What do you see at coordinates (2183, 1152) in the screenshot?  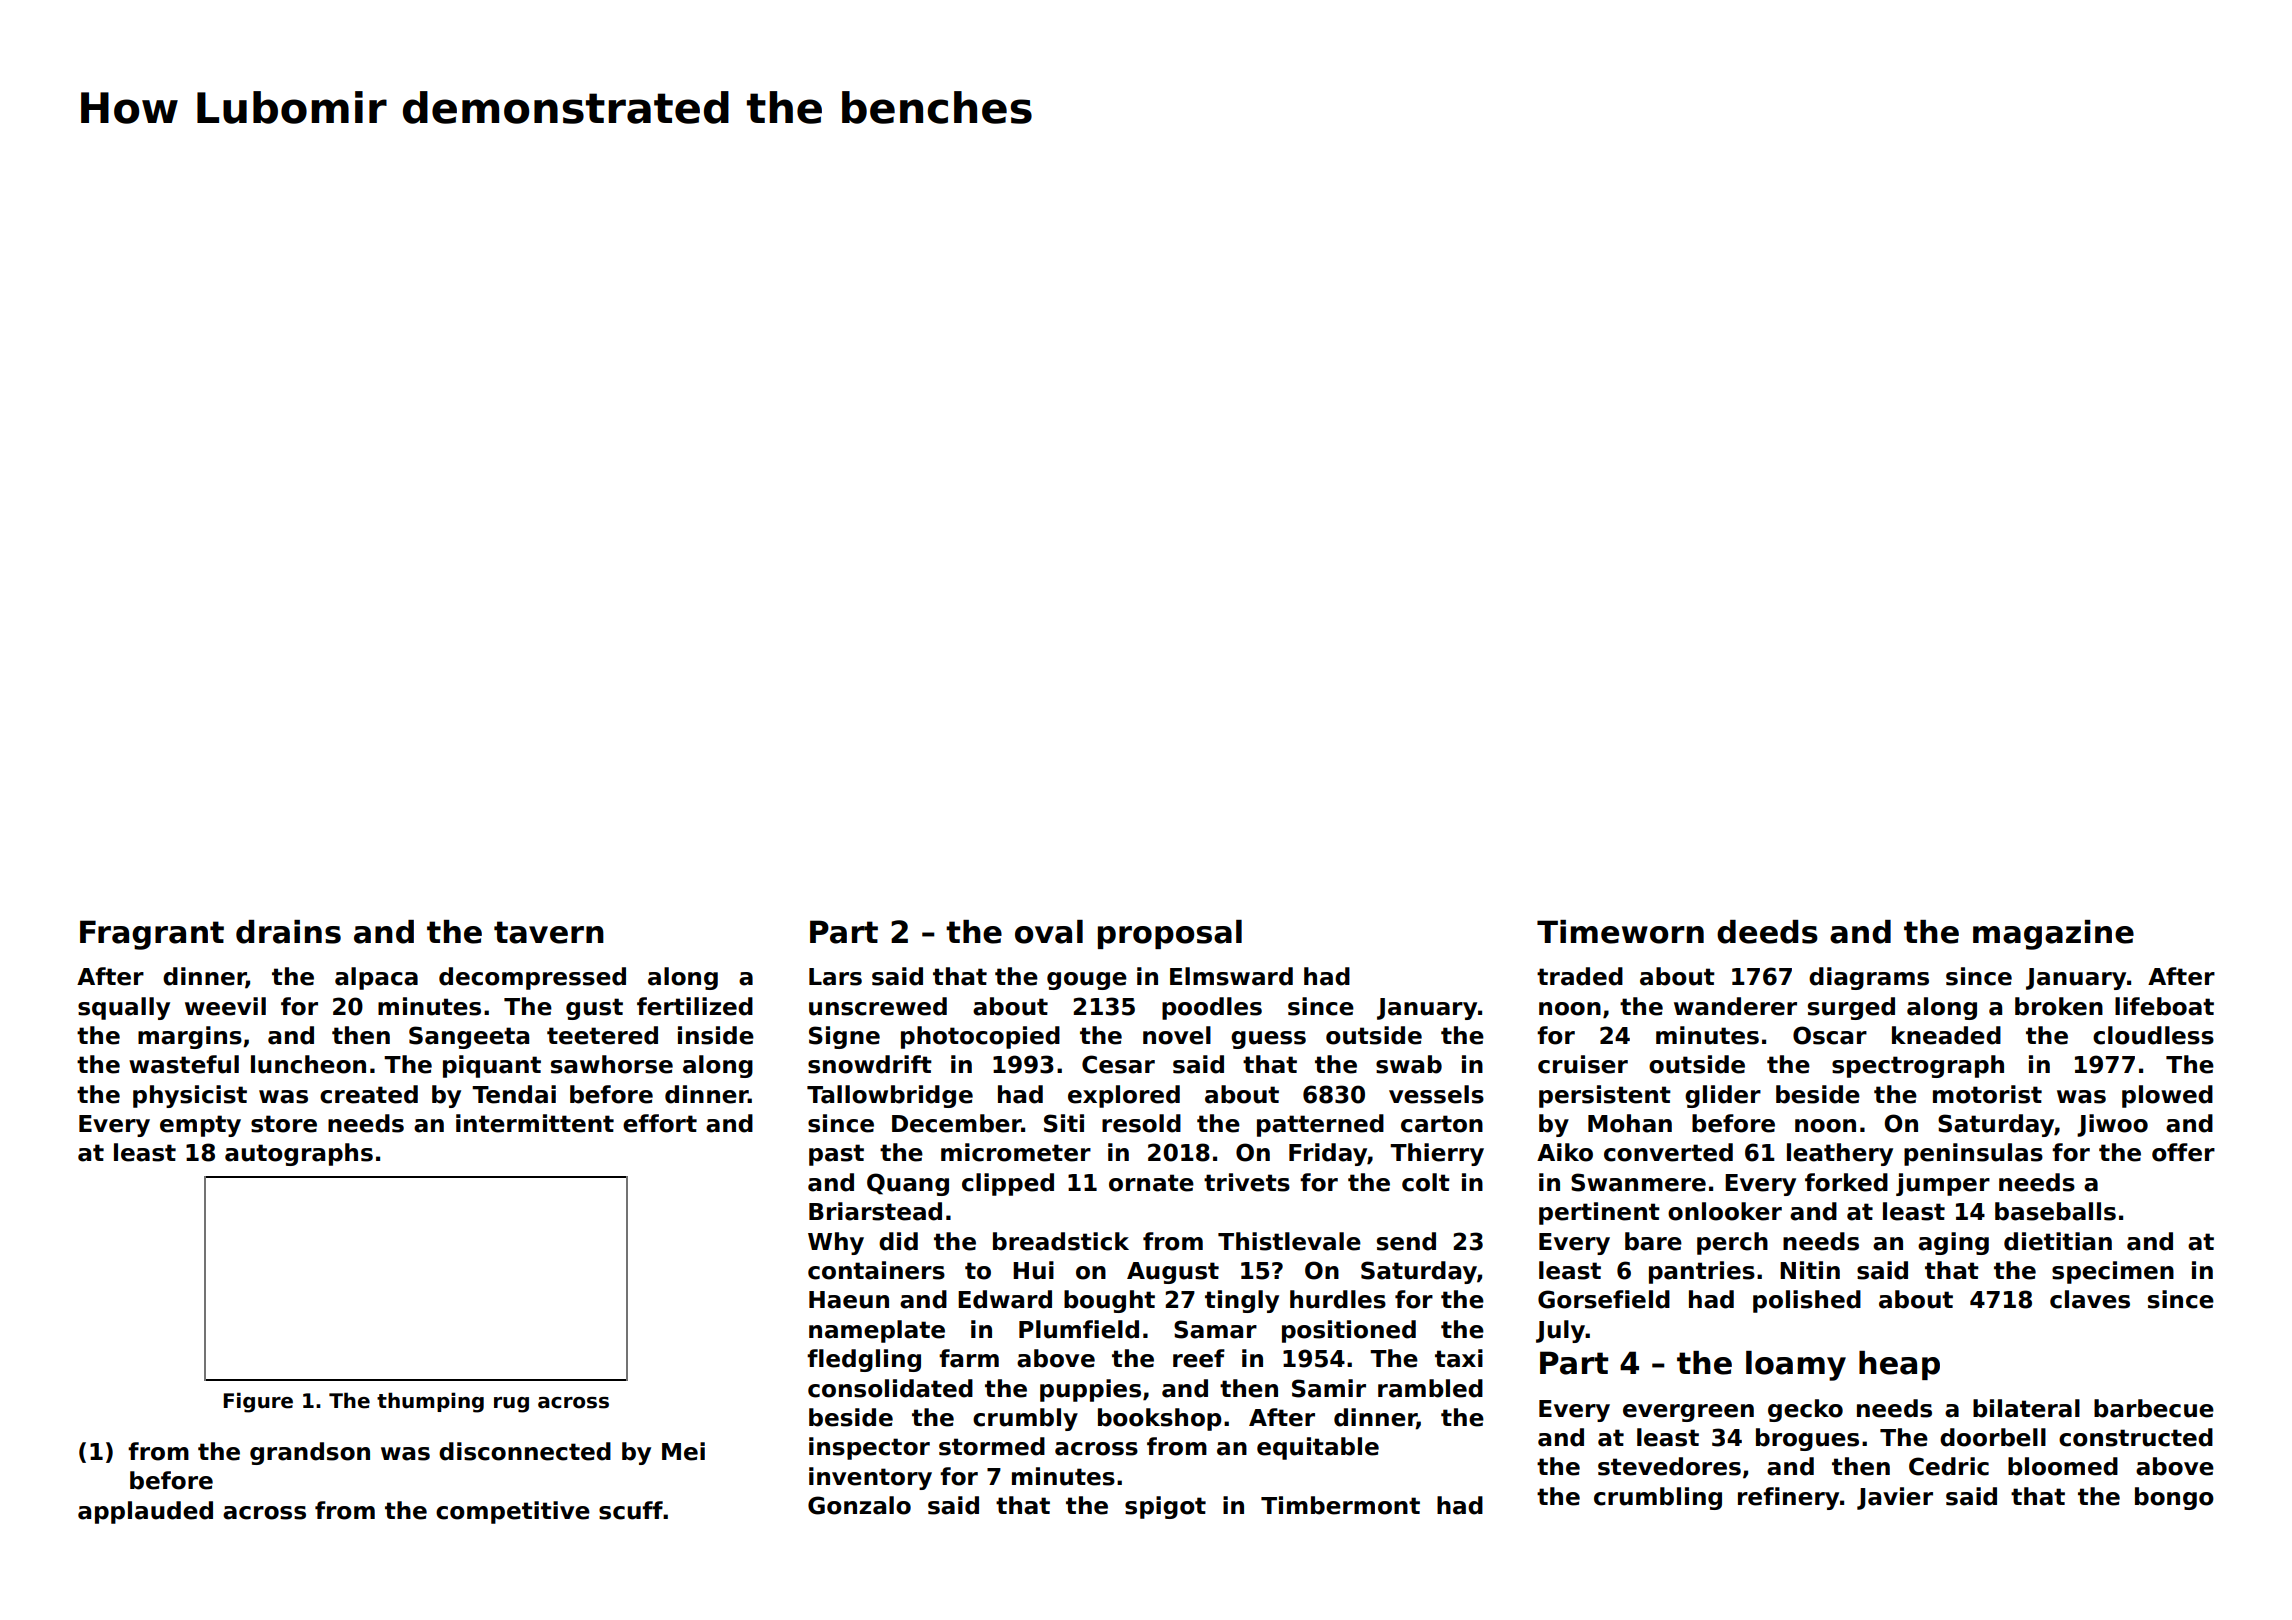 I see `offer` at bounding box center [2183, 1152].
